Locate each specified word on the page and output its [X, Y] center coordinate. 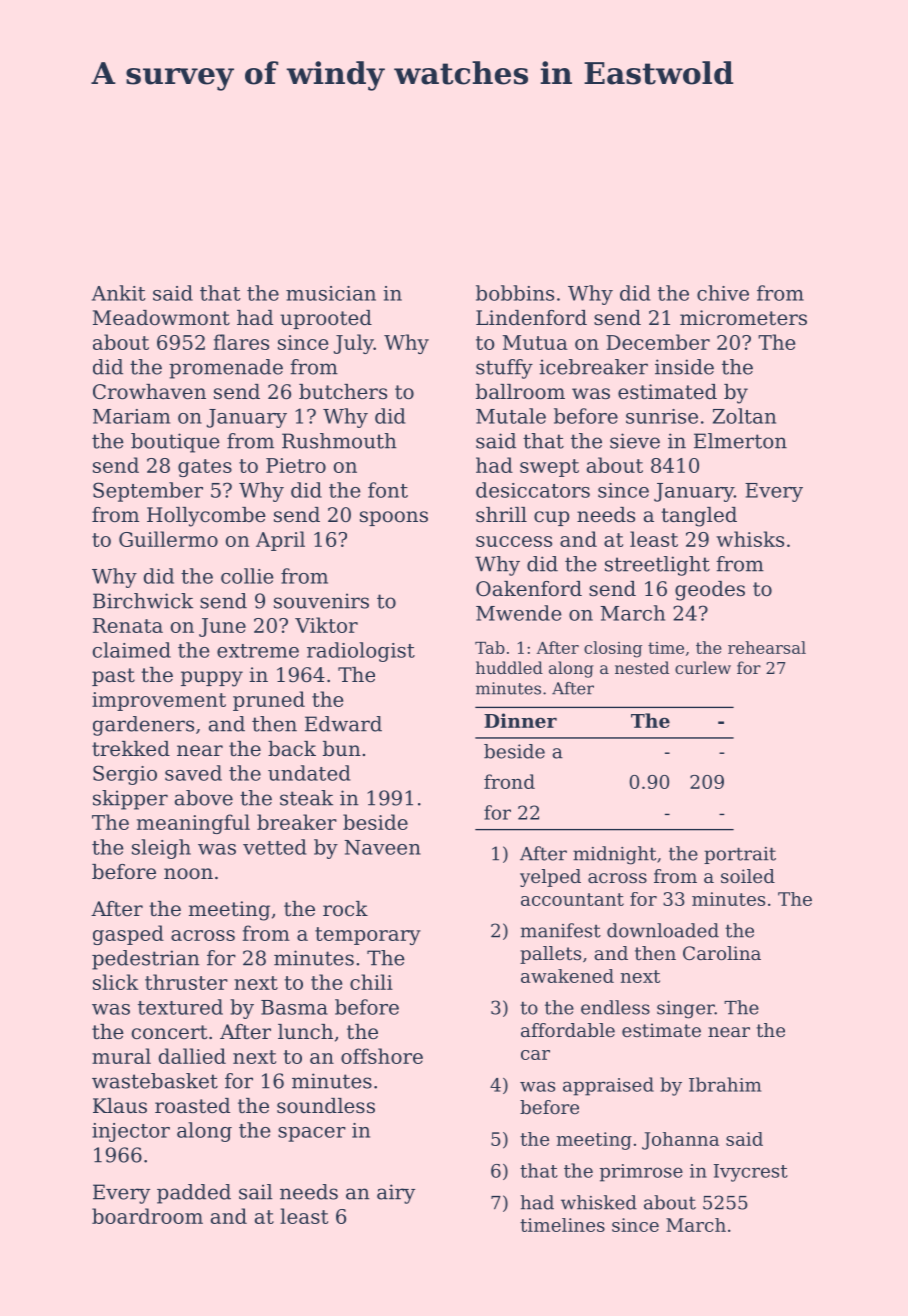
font [388, 490]
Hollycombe [206, 517]
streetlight [657, 566]
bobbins [515, 293]
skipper [130, 800]
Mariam [131, 416]
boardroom [147, 1216]
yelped [550, 878]
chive [723, 293]
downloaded [663, 930]
